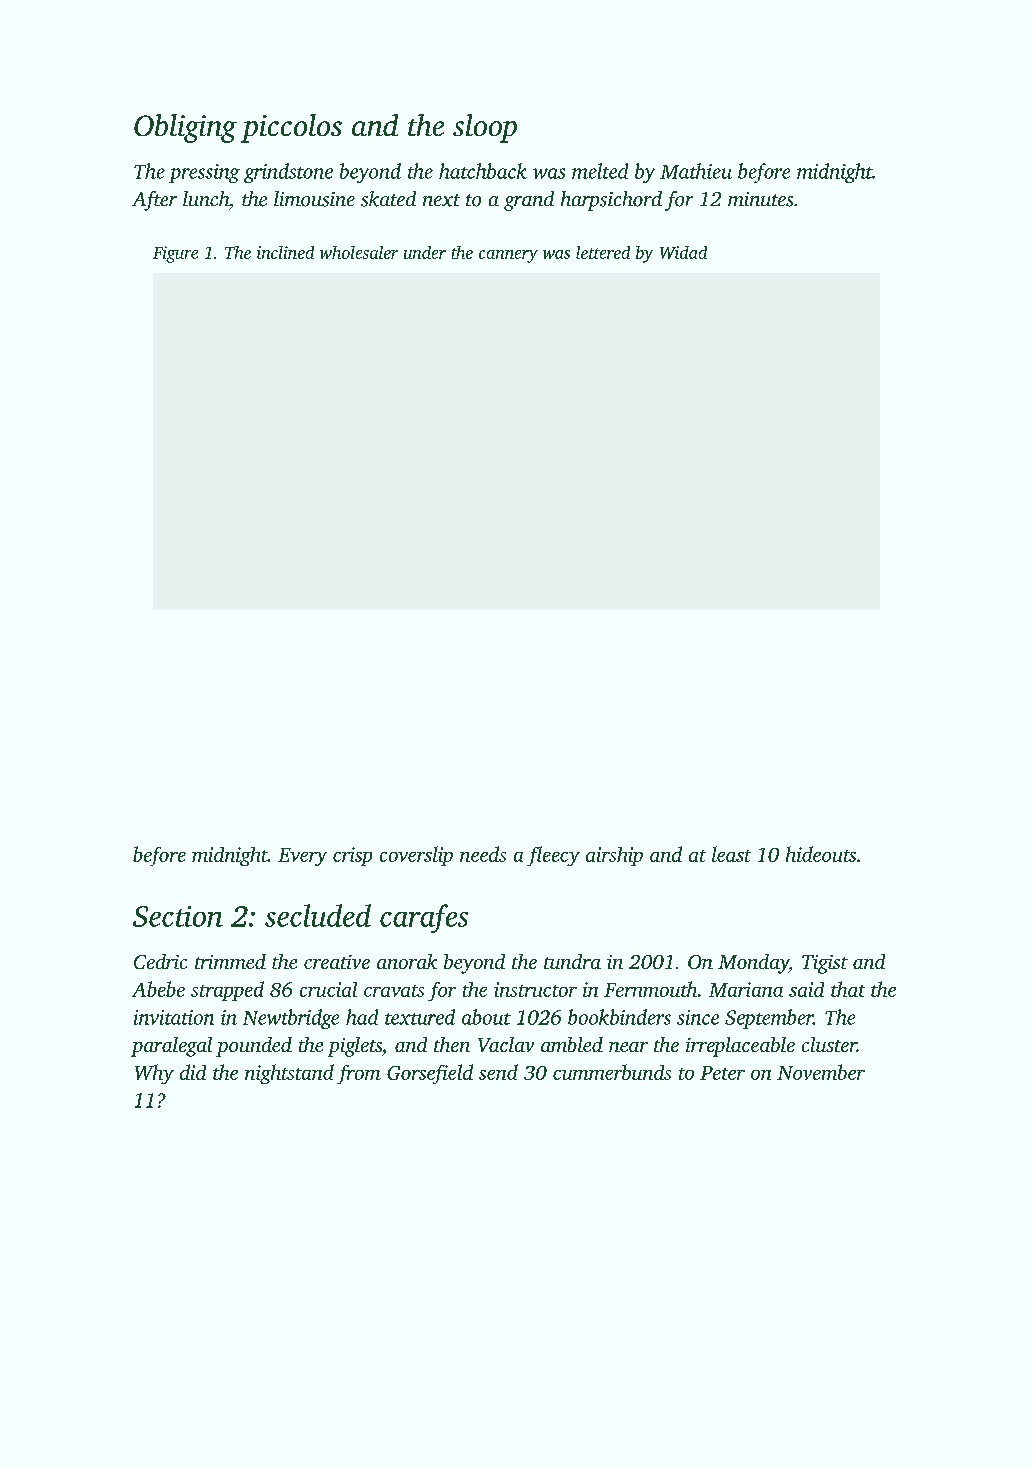 This screenshot has width=1033, height=1467. Describe the element at coordinates (821, 854) in the screenshot. I see `hideouts` at that location.
